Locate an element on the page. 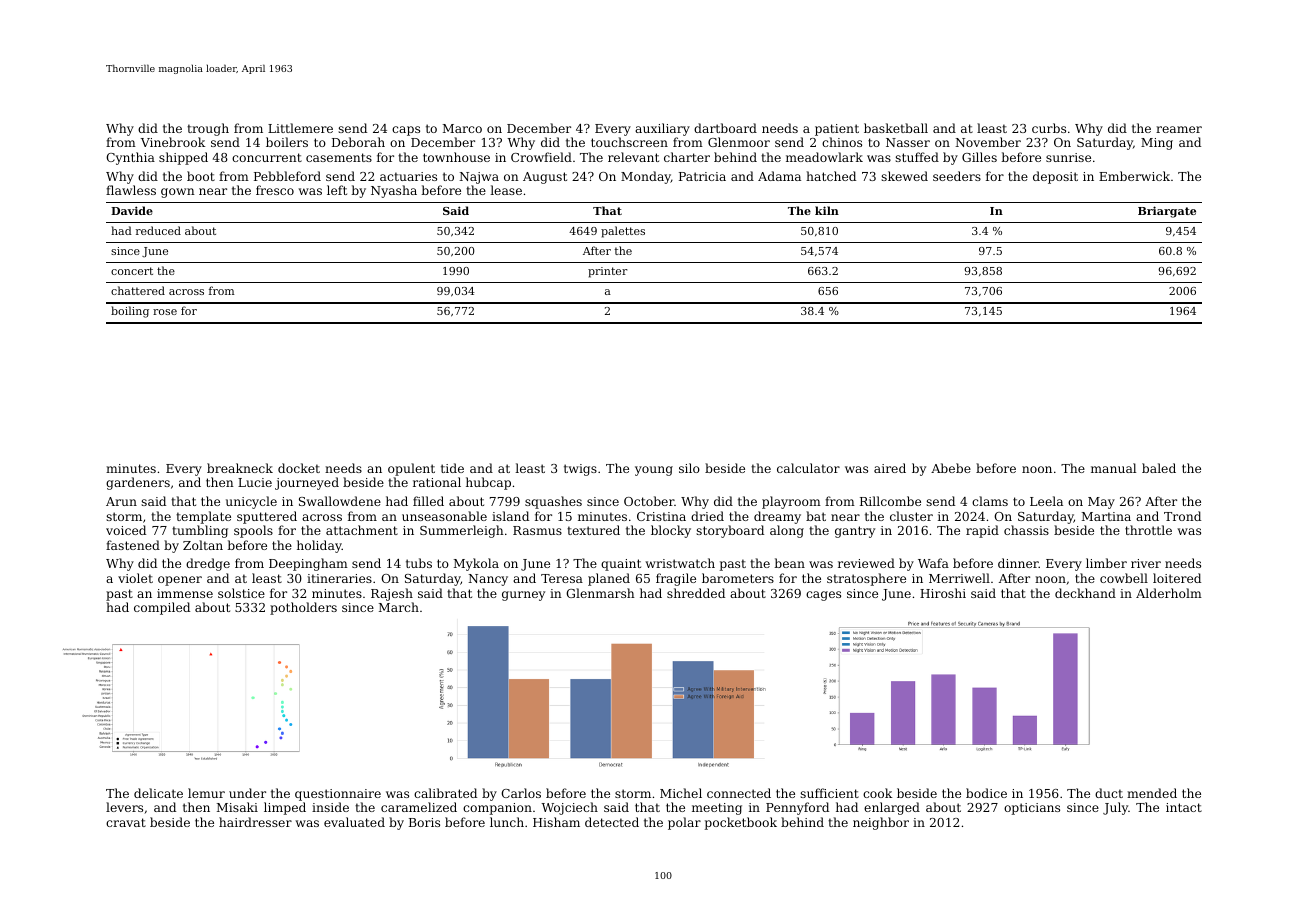 The image size is (1308, 924). tumbling is located at coordinates (200, 531).
